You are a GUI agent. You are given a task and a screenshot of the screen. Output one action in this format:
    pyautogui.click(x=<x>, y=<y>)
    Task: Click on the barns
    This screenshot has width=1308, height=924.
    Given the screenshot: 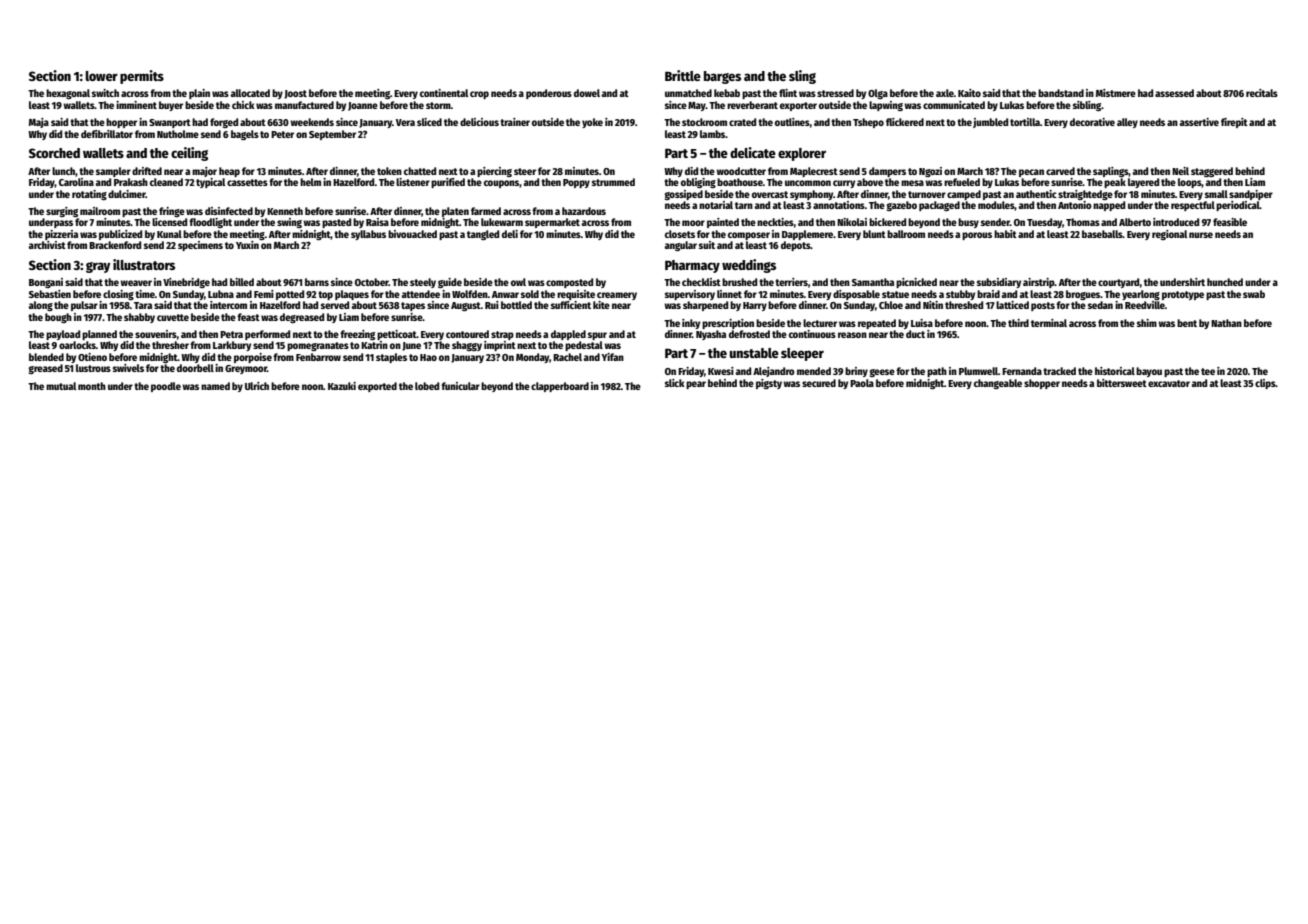 What is the action you would take?
    pyautogui.click(x=317, y=282)
